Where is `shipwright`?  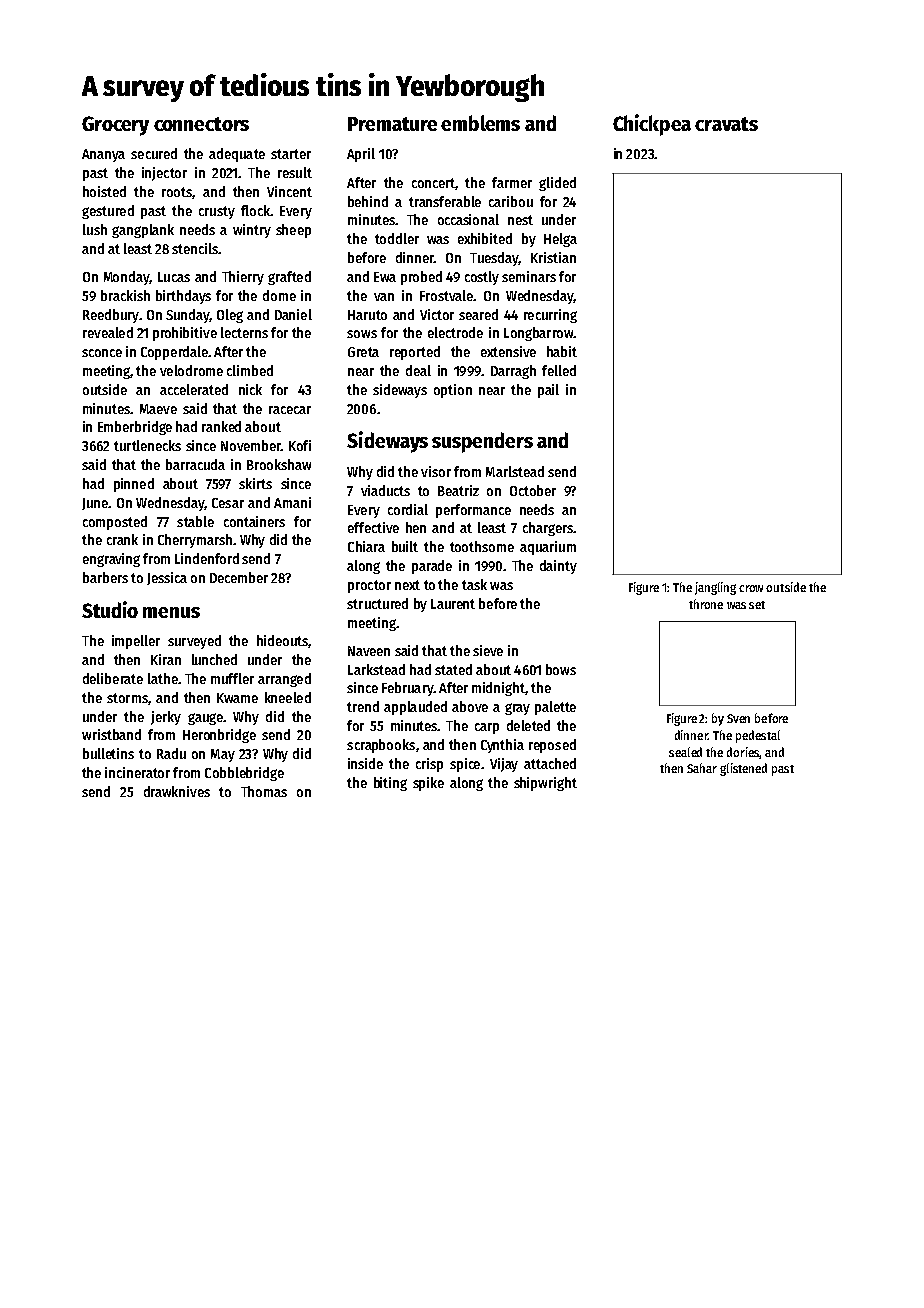 shipwright is located at coordinates (545, 784).
